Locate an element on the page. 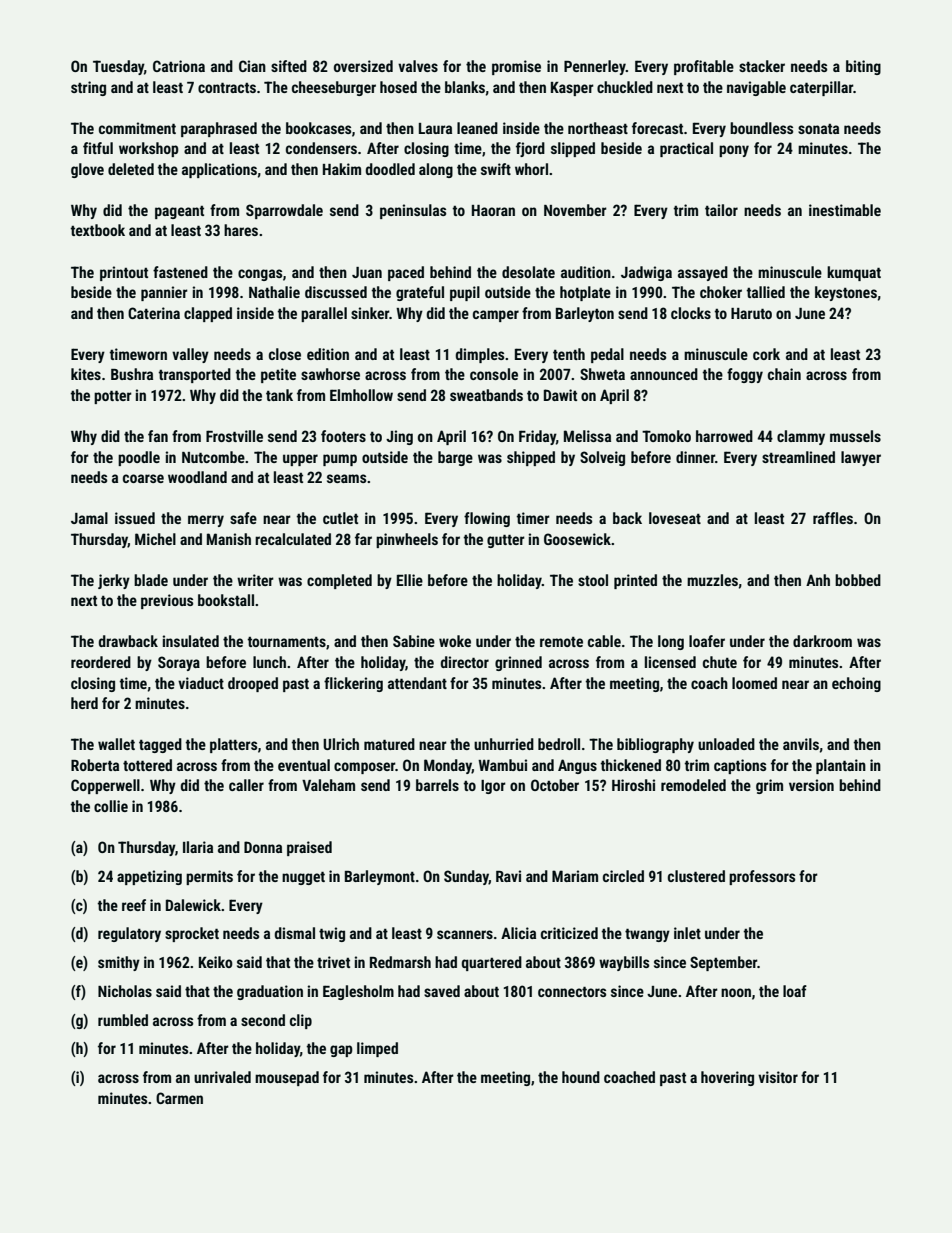  paraphrased is located at coordinates (219, 129).
